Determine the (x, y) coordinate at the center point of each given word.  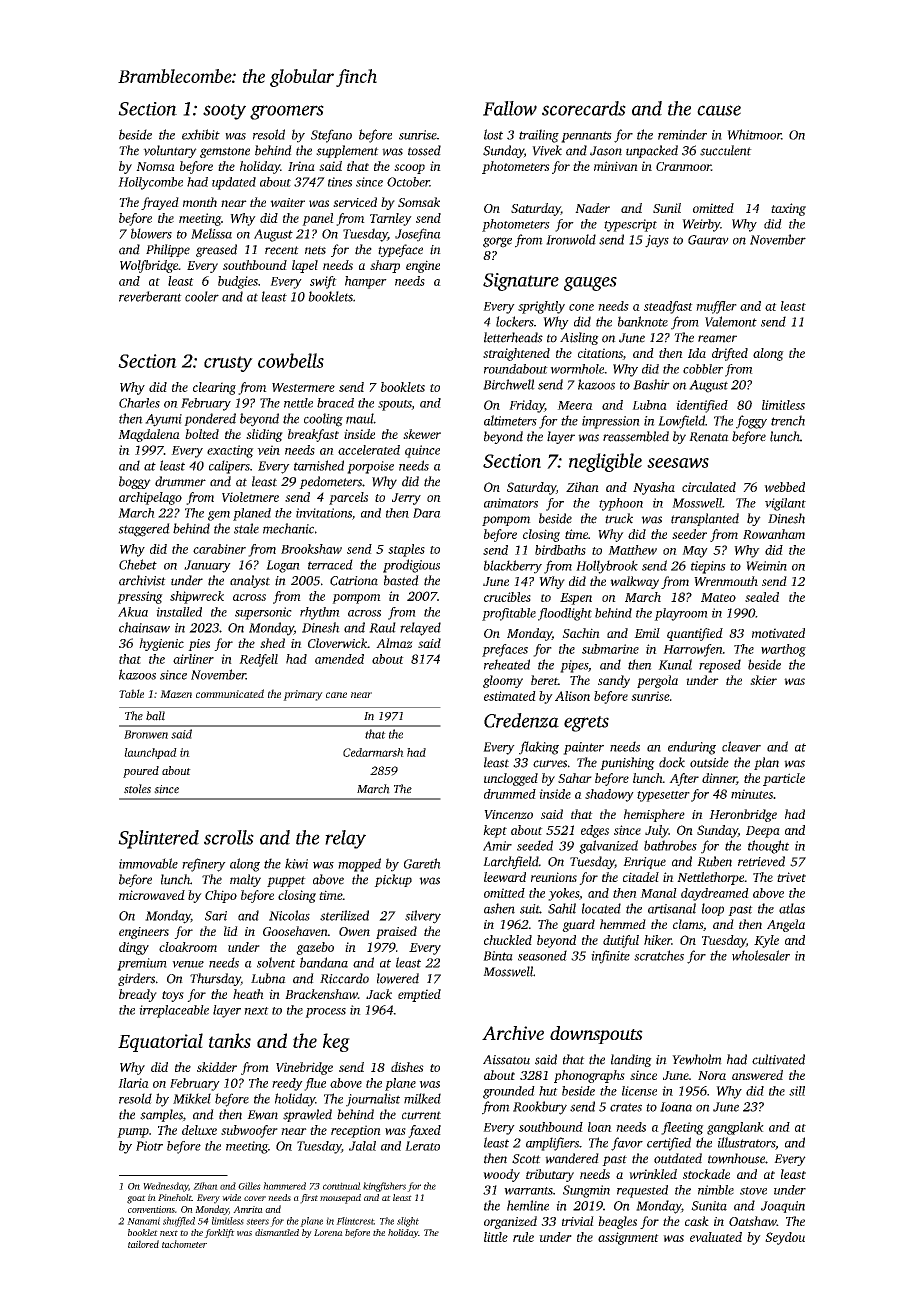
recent (282, 250)
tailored (143, 1244)
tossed (424, 150)
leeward (505, 877)
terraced (330, 564)
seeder (689, 534)
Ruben (714, 861)
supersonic (263, 613)
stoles (137, 789)
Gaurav (708, 240)
